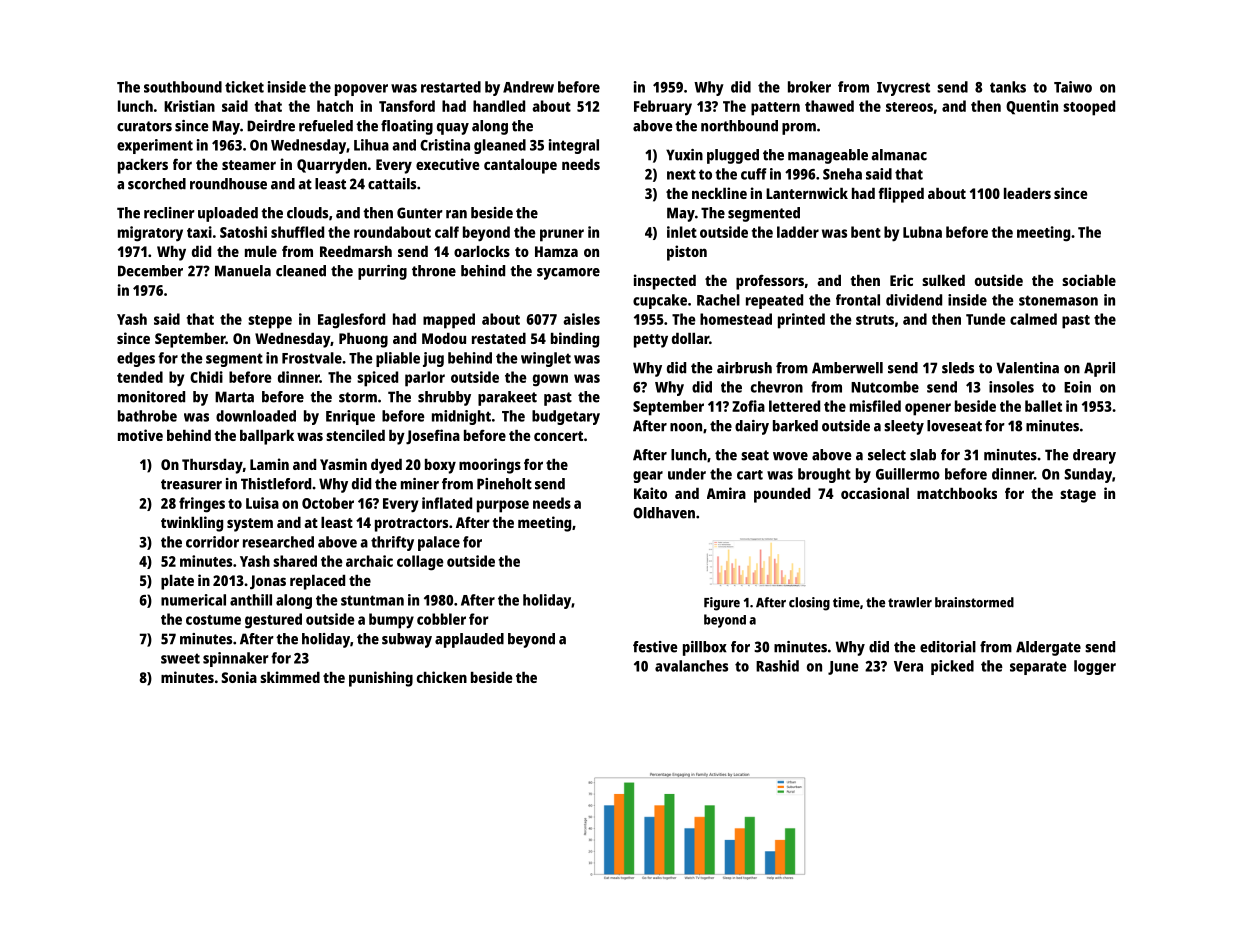  Describe the element at coordinates (909, 107) in the screenshot. I see `stereos` at that location.
